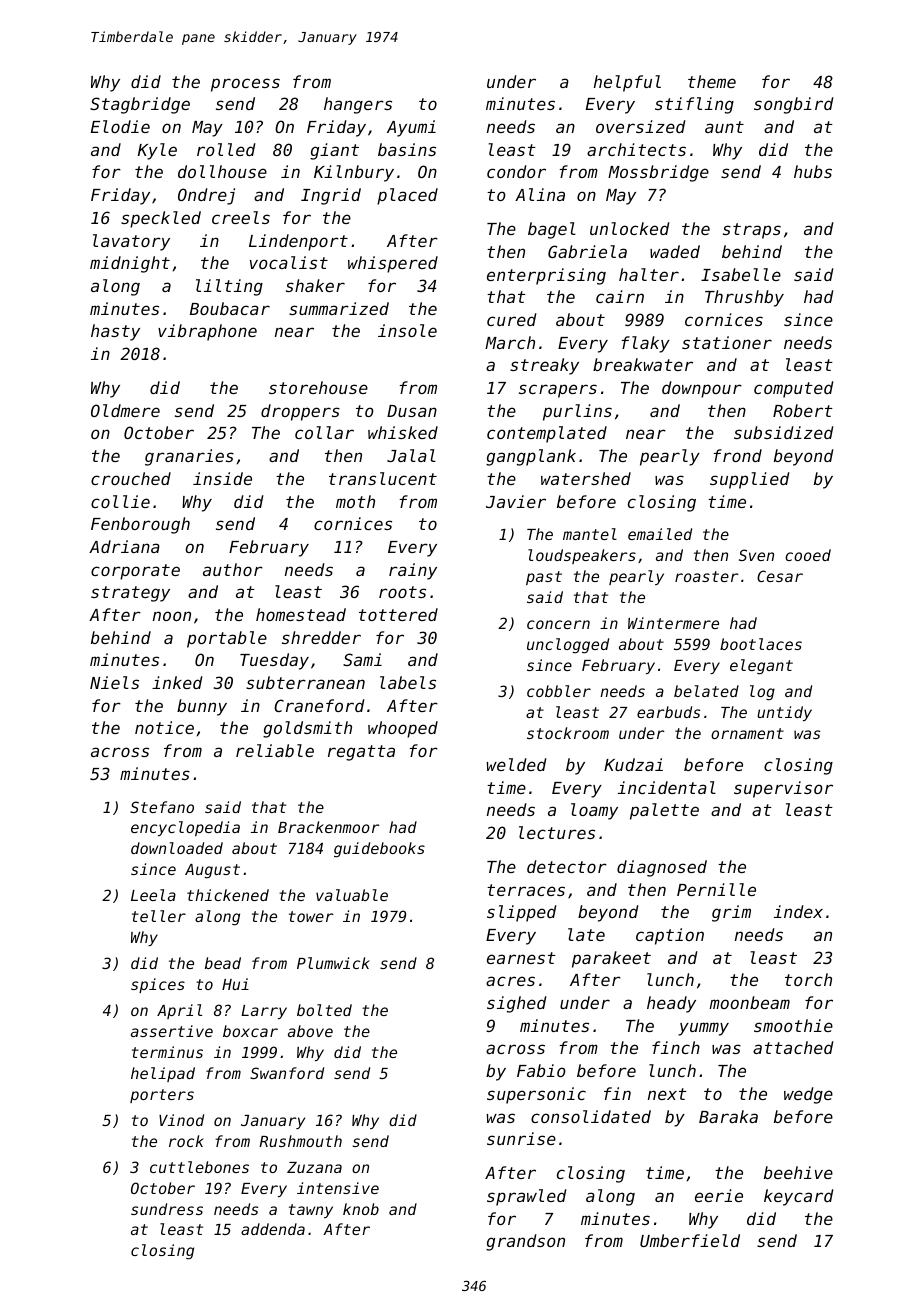 This page has width=924, height=1314. Describe the element at coordinates (186, 1141) in the page. I see `rock` at that location.
